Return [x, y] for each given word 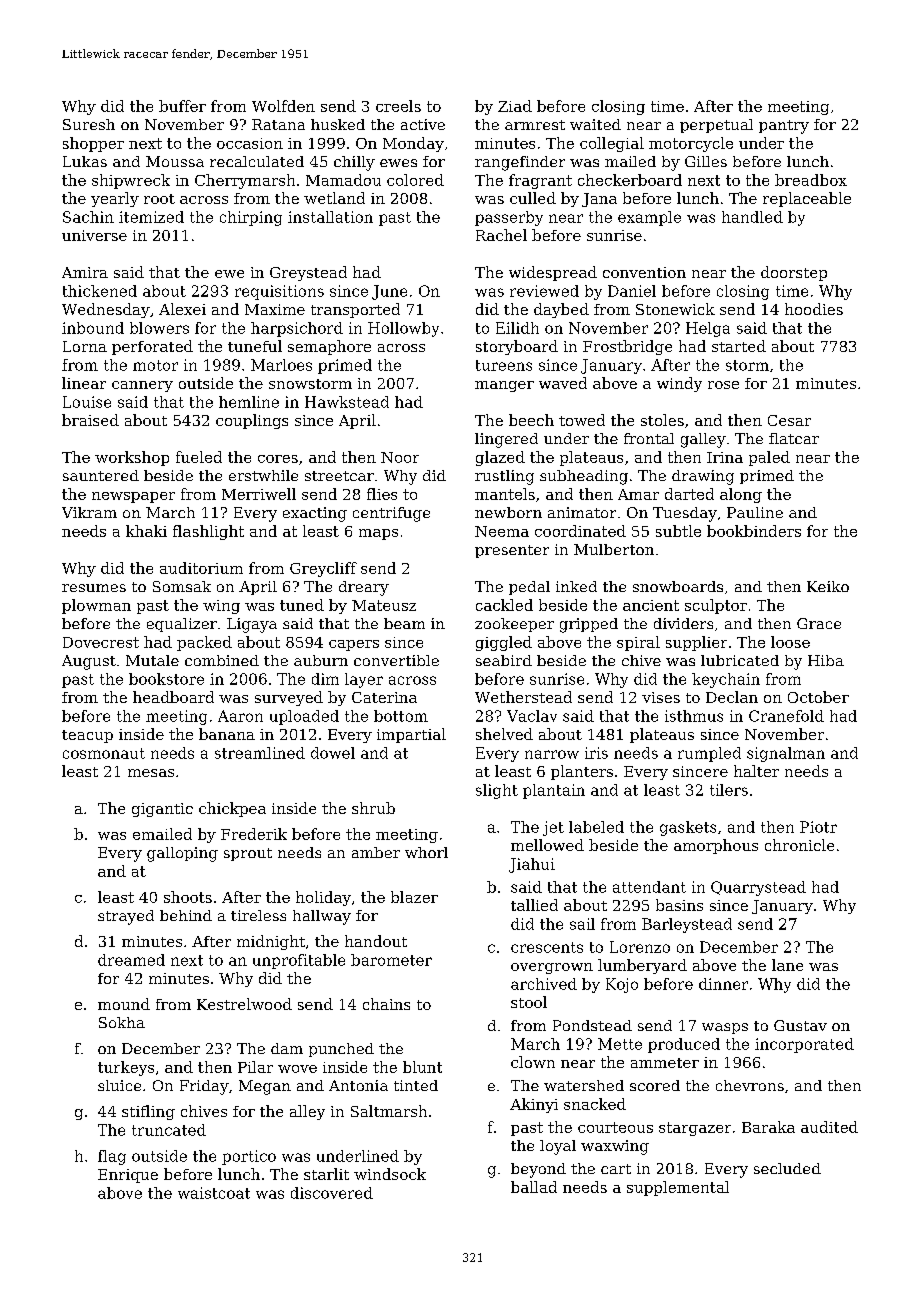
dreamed [131, 960]
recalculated [257, 161]
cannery [142, 386]
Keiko [828, 586]
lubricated [740, 660]
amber [376, 852]
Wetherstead [523, 697]
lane [787, 965]
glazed [500, 458]
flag [112, 1157]
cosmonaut [104, 753]
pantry [784, 127]
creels [398, 106]
